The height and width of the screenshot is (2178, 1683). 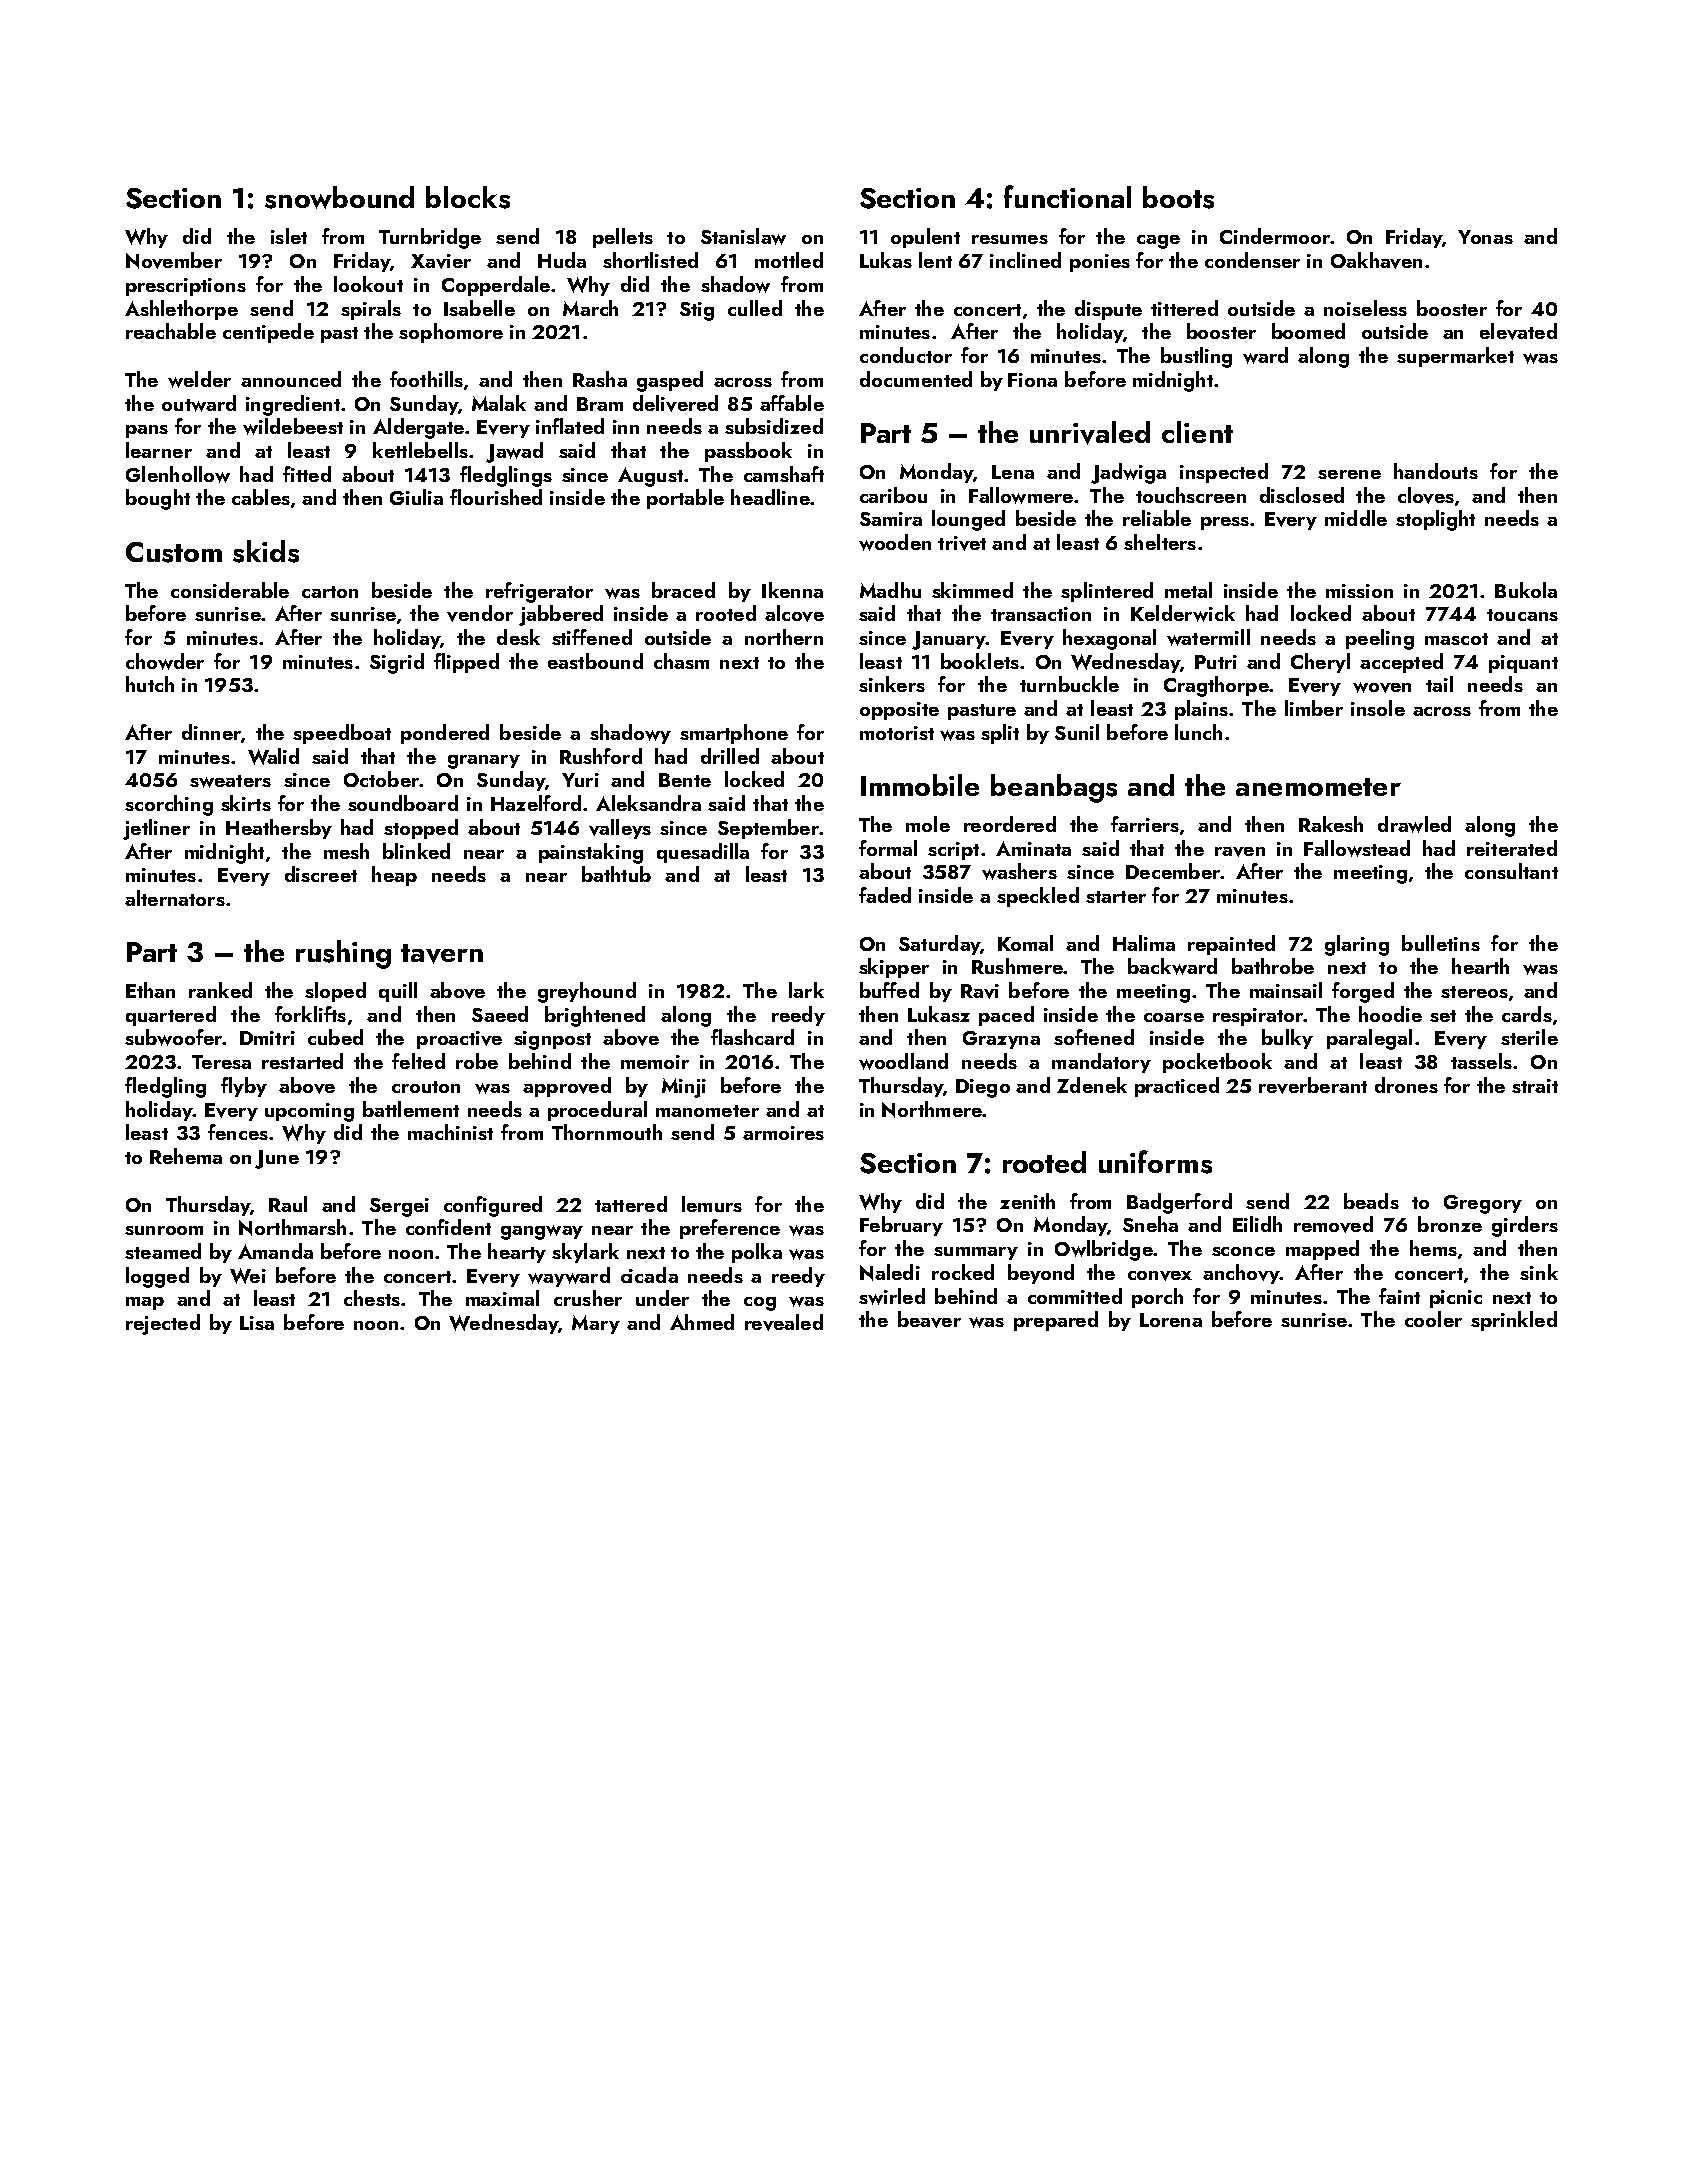 What do you see at coordinates (442, 954) in the screenshot?
I see `tavern` at bounding box center [442, 954].
